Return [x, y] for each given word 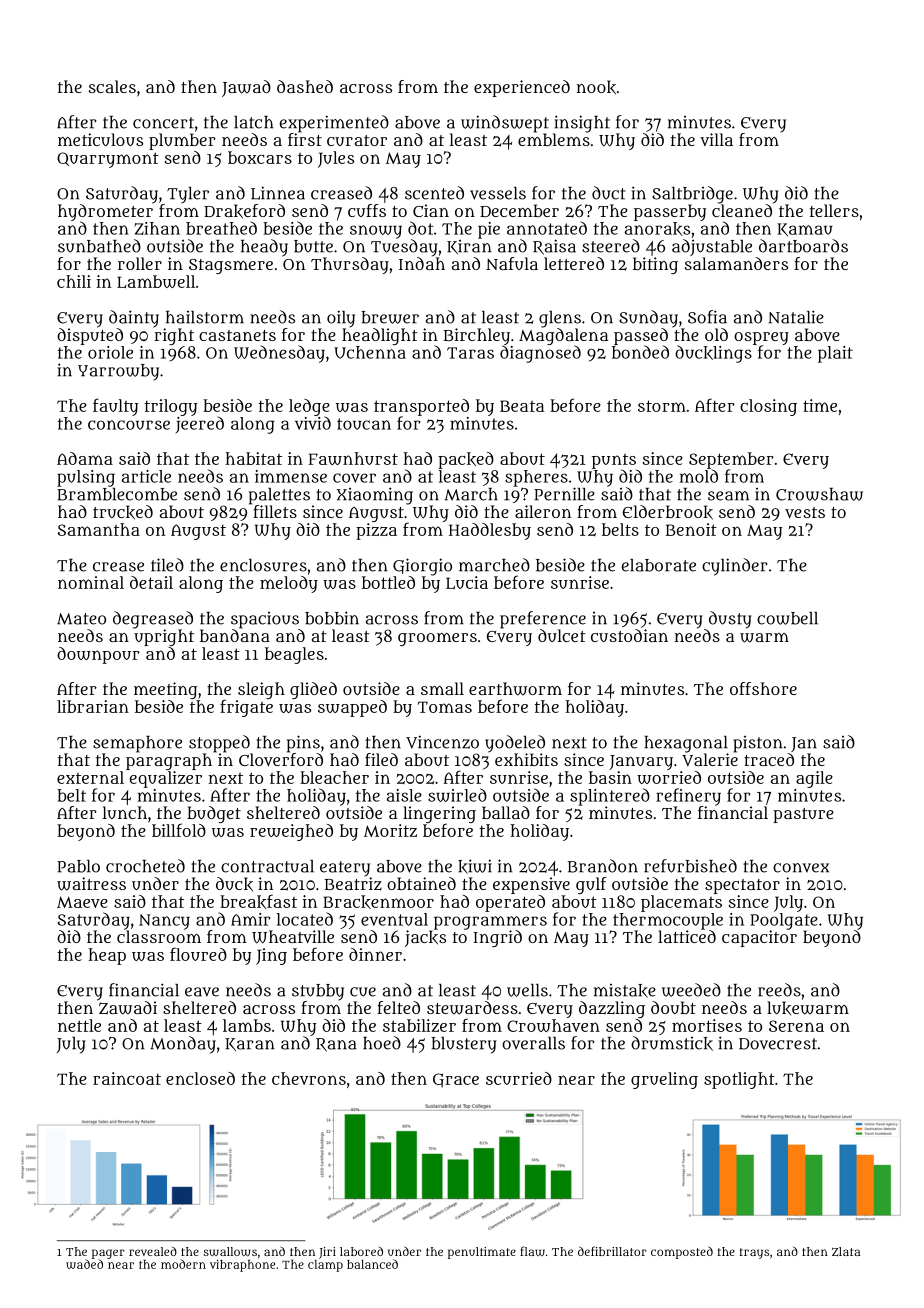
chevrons [309, 1078]
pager [108, 1254]
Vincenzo [442, 742]
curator [357, 140]
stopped [219, 744]
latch [253, 122]
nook [596, 87]
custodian [629, 635]
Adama [85, 458]
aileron [543, 511]
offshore [763, 688]
